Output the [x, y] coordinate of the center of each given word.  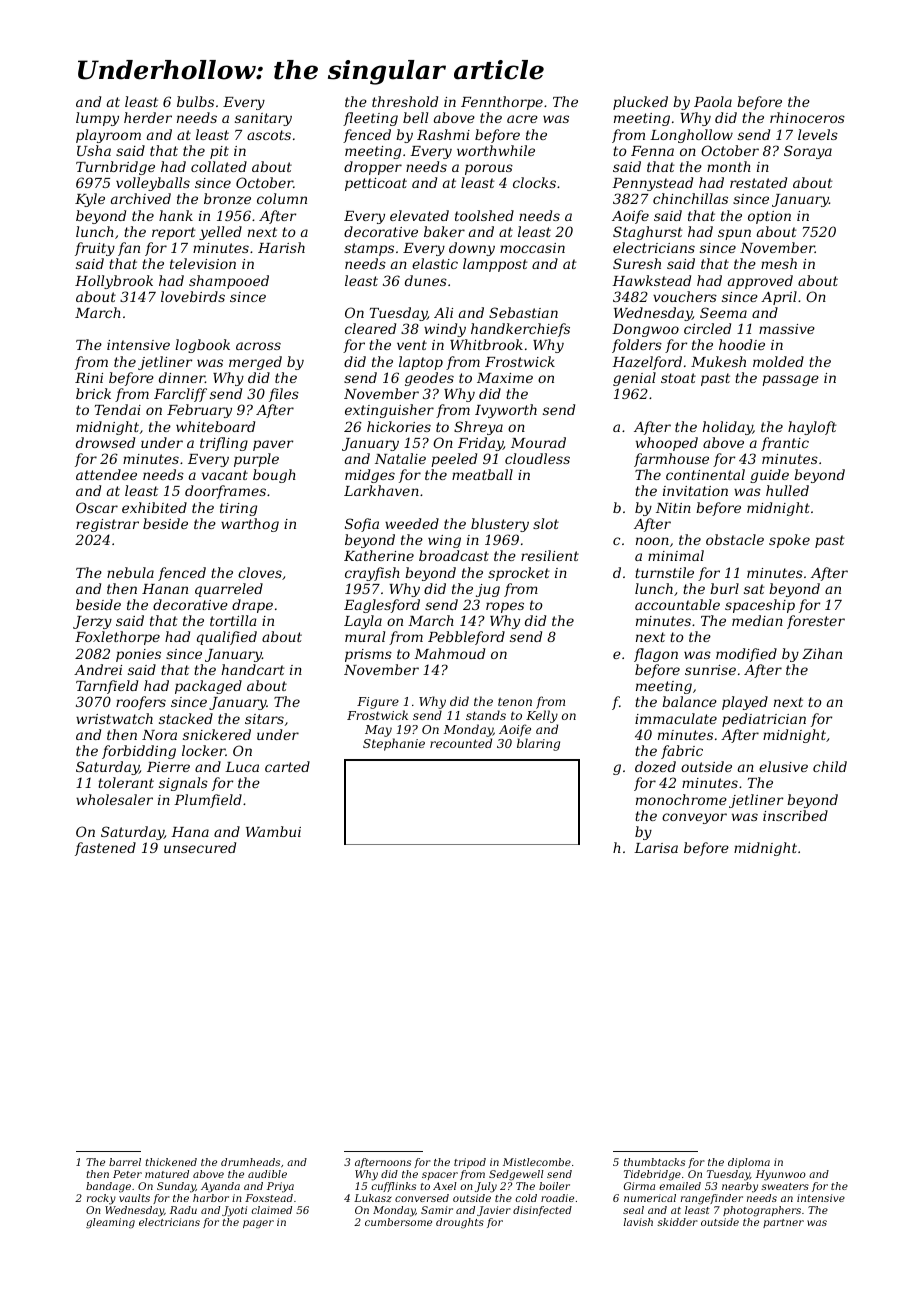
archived [141, 198]
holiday [728, 428]
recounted [461, 743]
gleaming [110, 1223]
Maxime [505, 378]
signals [183, 784]
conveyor [694, 818]
